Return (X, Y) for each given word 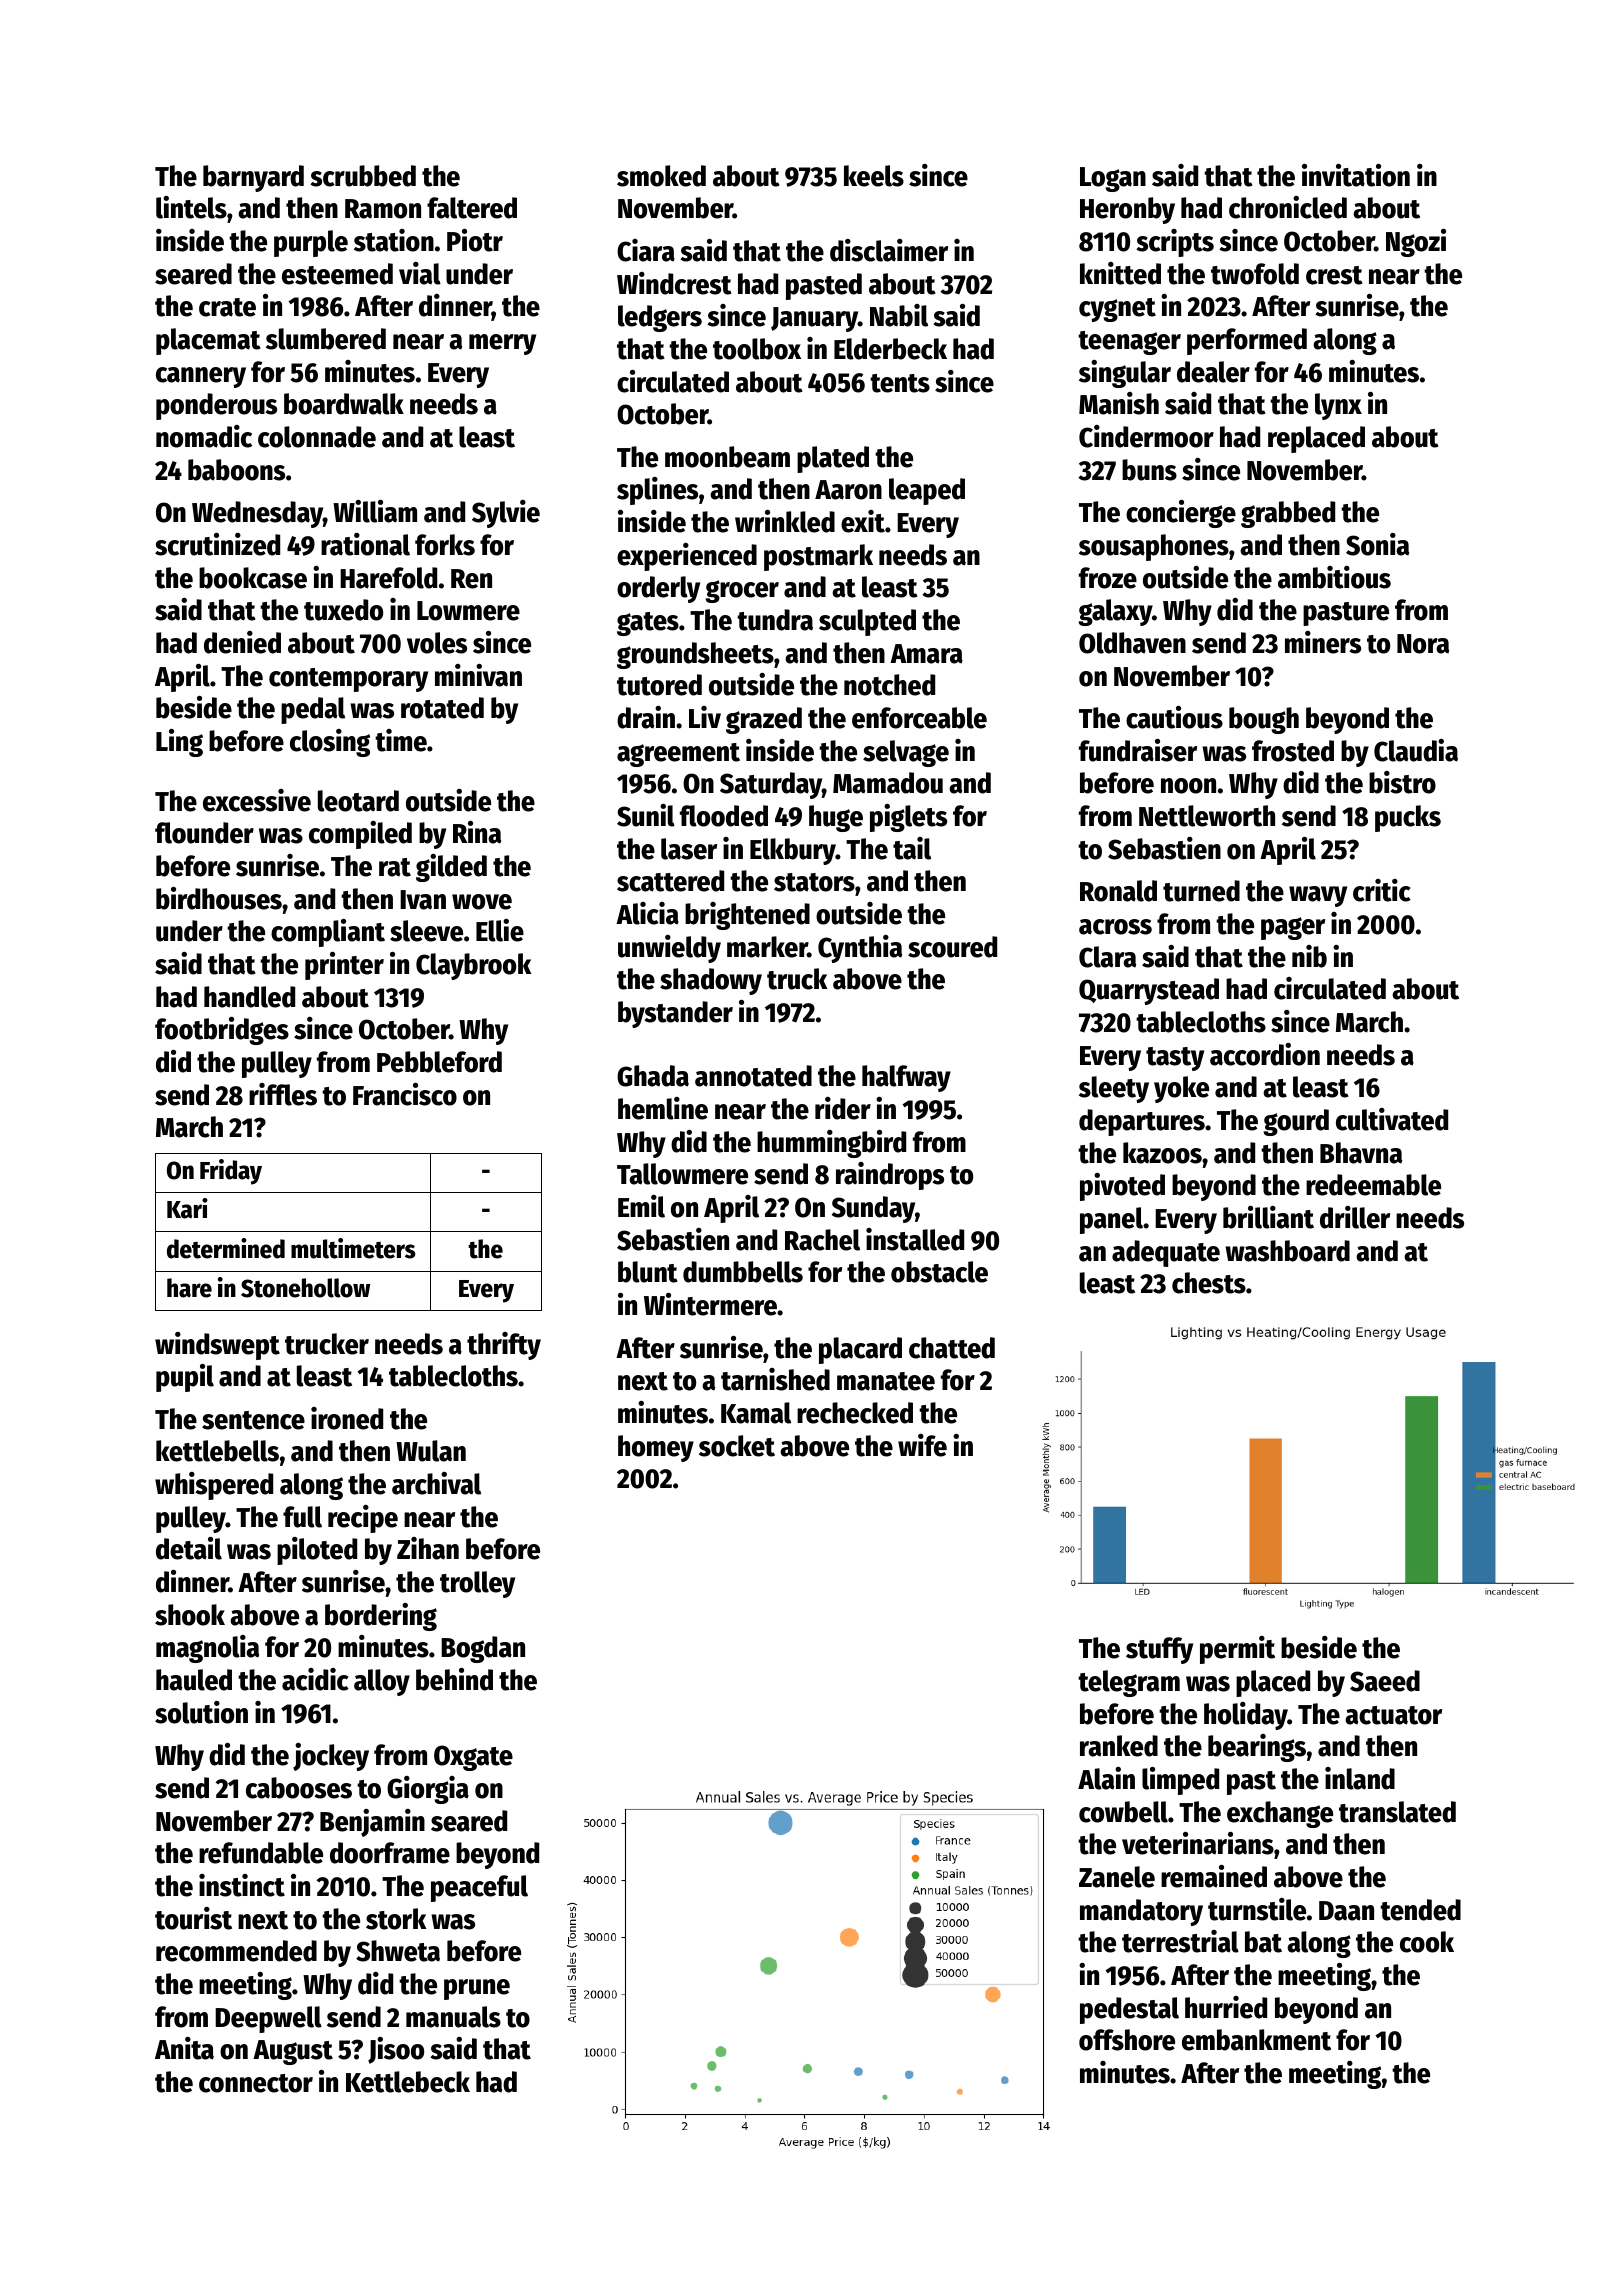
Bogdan (483, 1649)
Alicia (647, 913)
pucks (1408, 818)
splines (657, 491)
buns (1149, 470)
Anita (184, 2048)
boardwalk (344, 404)
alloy (382, 1682)
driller (1355, 1217)
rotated (442, 708)
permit (1237, 1650)
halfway (906, 1078)
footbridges (222, 1031)
